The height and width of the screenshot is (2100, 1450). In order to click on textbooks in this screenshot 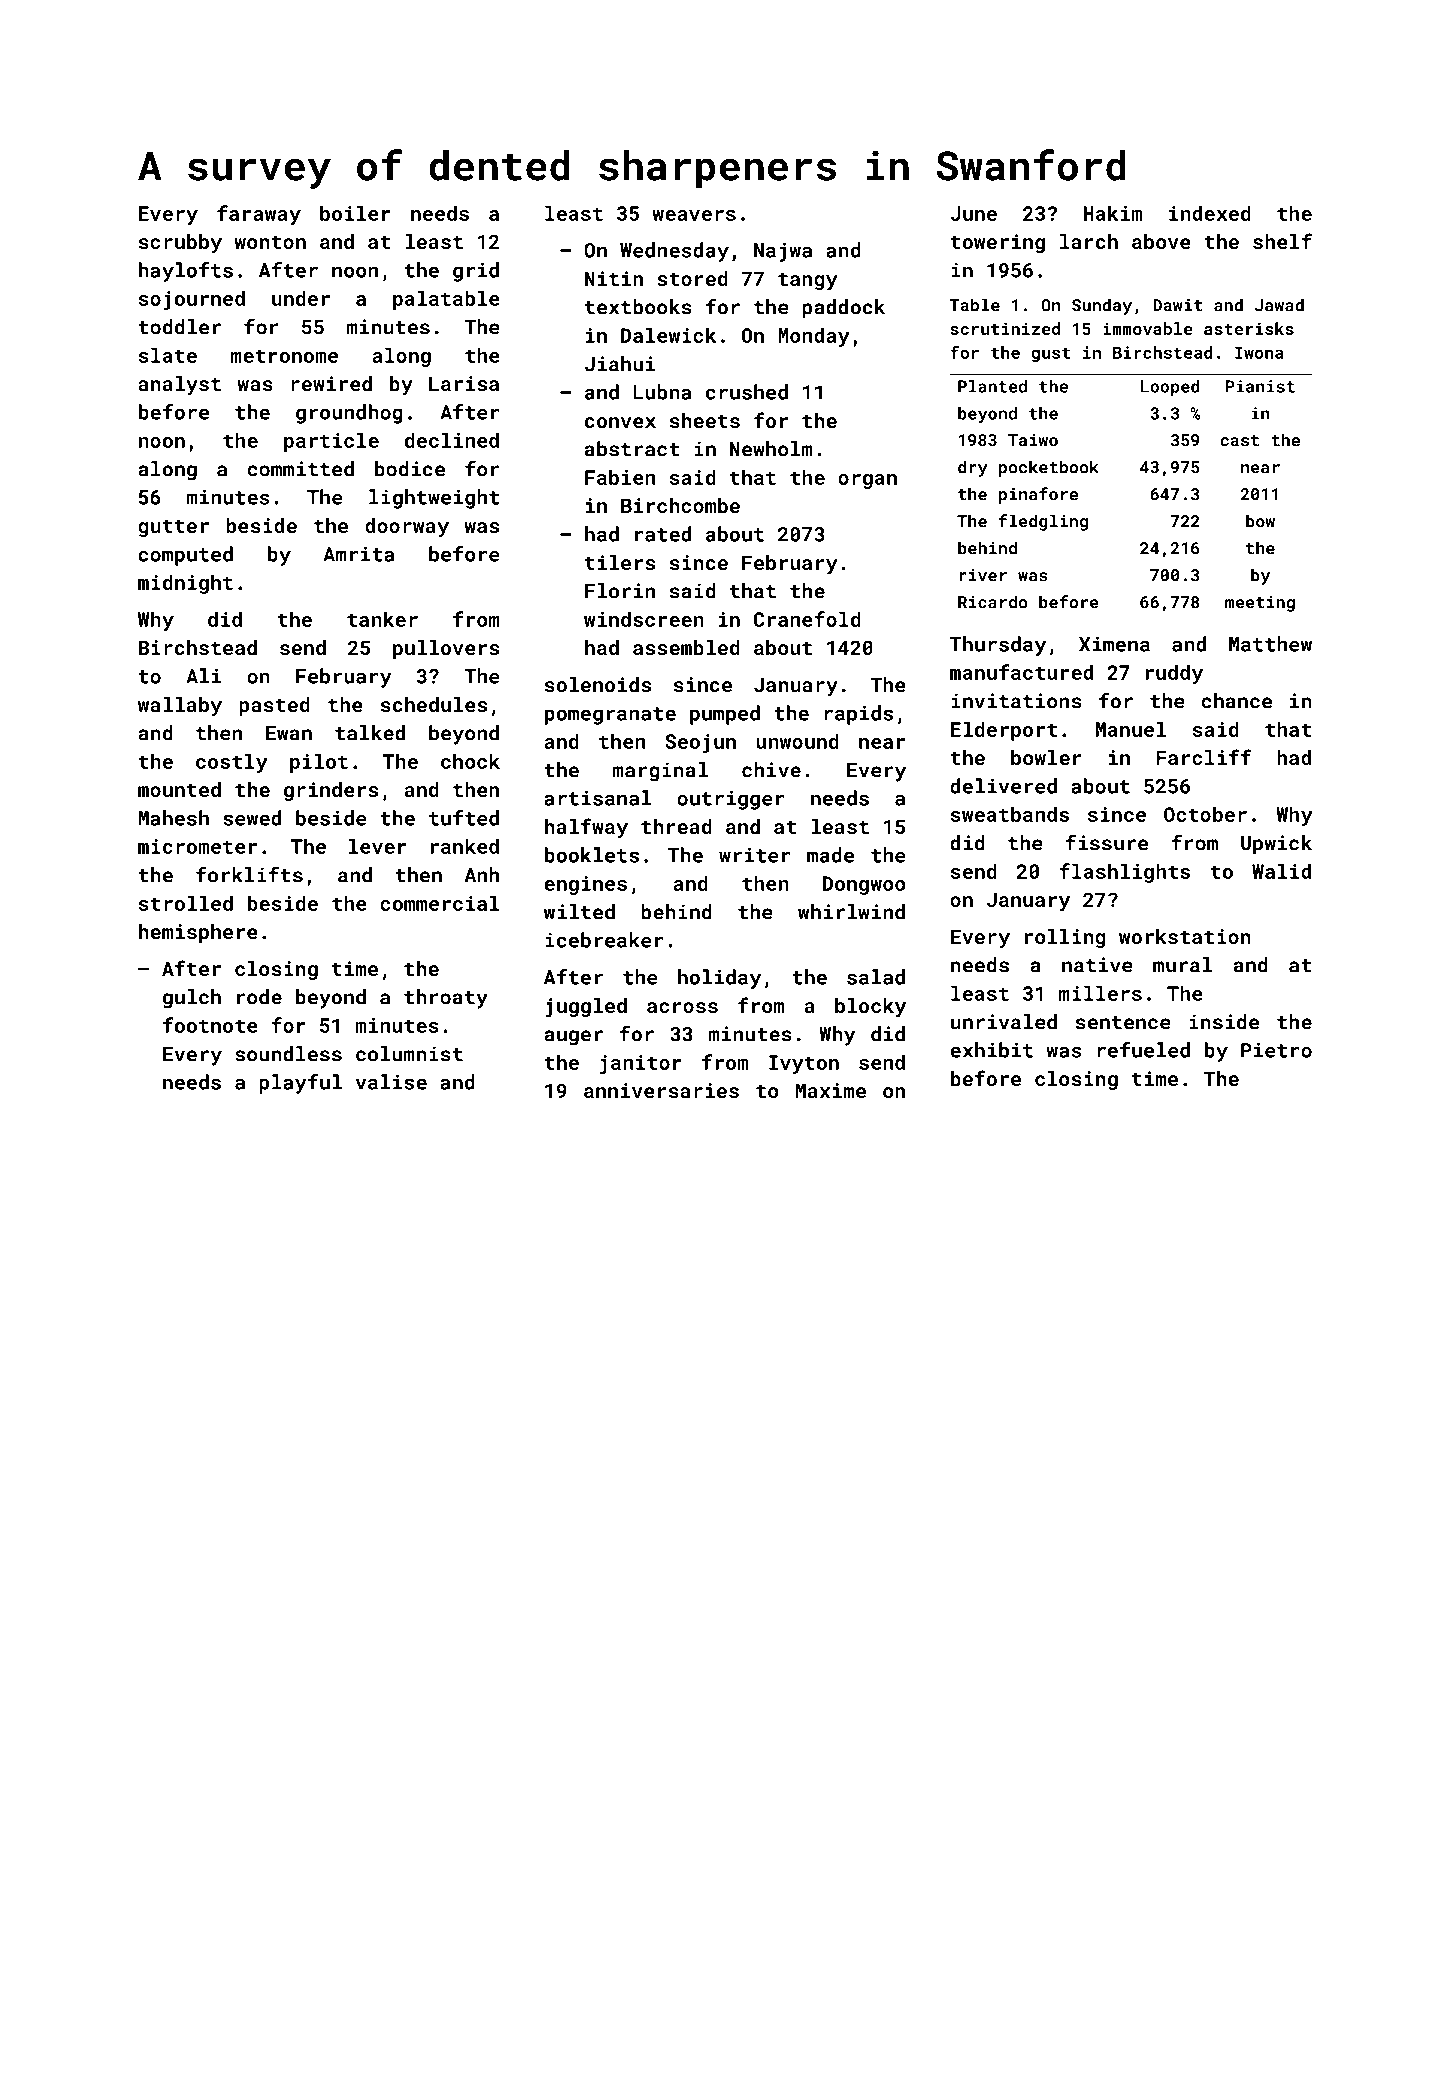, I will do `click(638, 307)`.
